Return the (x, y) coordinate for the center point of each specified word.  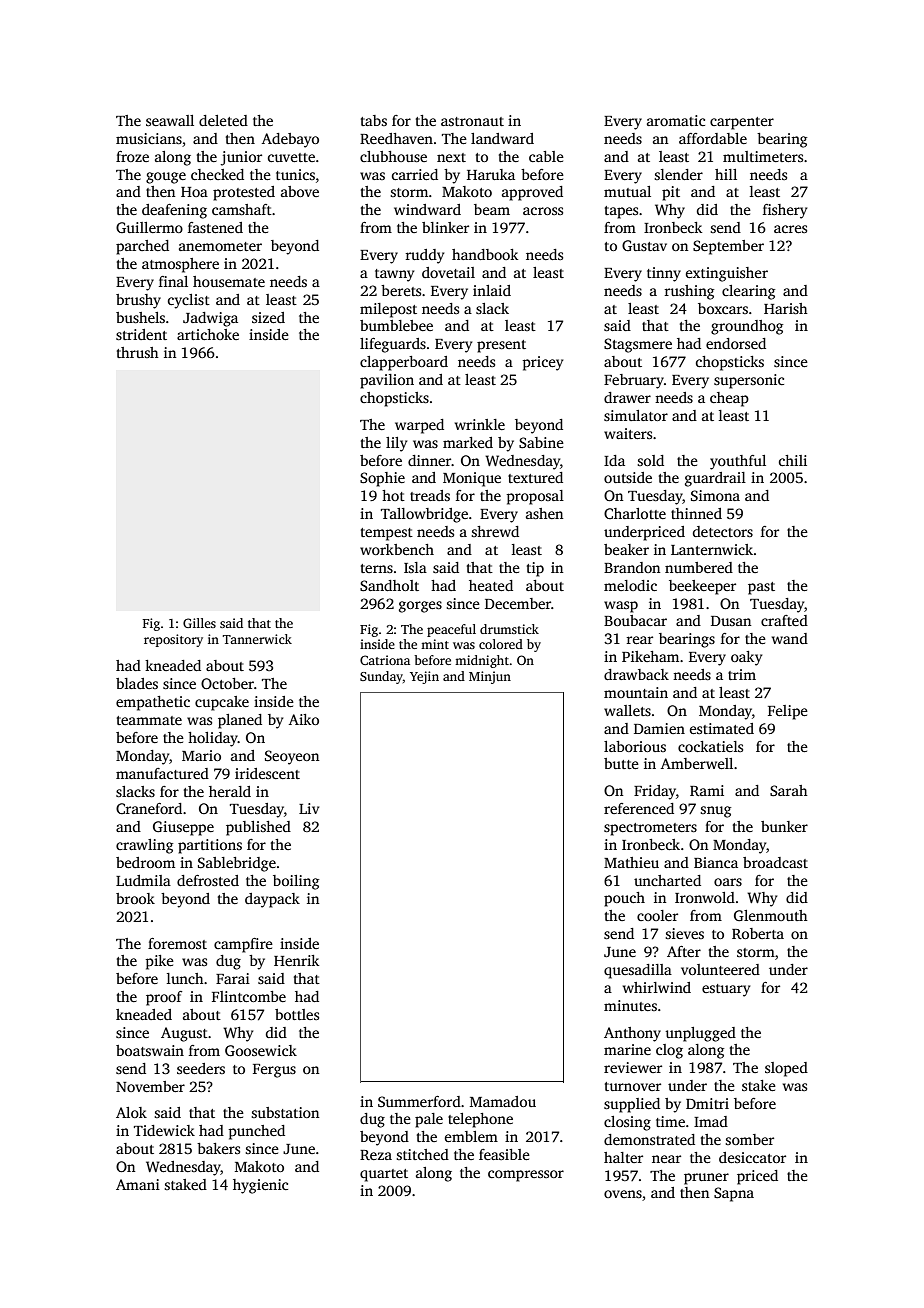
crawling (144, 846)
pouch (624, 899)
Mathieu (631, 862)
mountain (636, 692)
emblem (471, 1136)
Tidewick (164, 1130)
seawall (170, 120)
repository (173, 640)
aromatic (676, 120)
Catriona (385, 660)
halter (623, 1157)
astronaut (472, 121)
